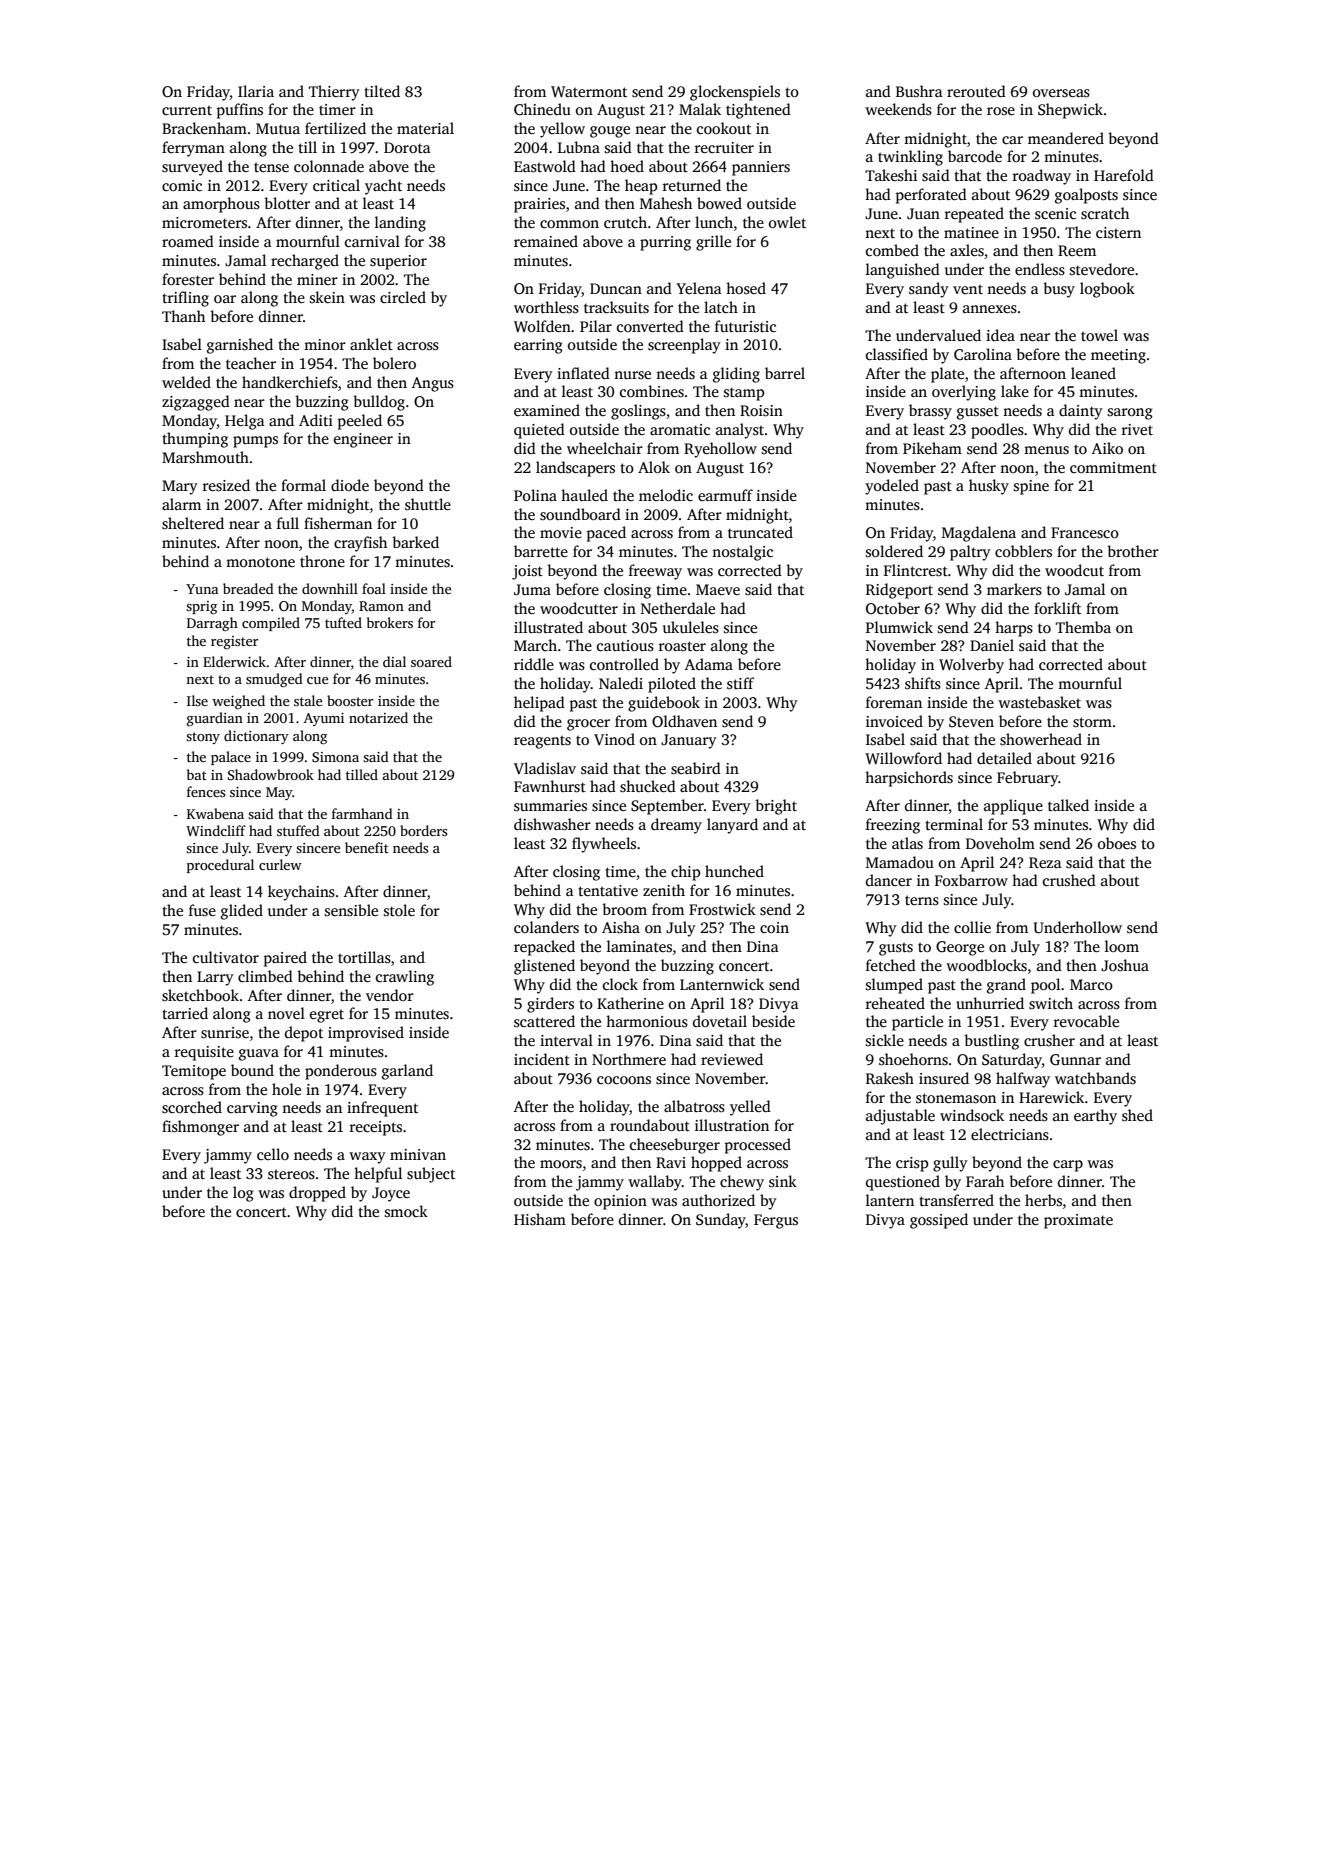  I want to click on Vinod, so click(614, 739).
